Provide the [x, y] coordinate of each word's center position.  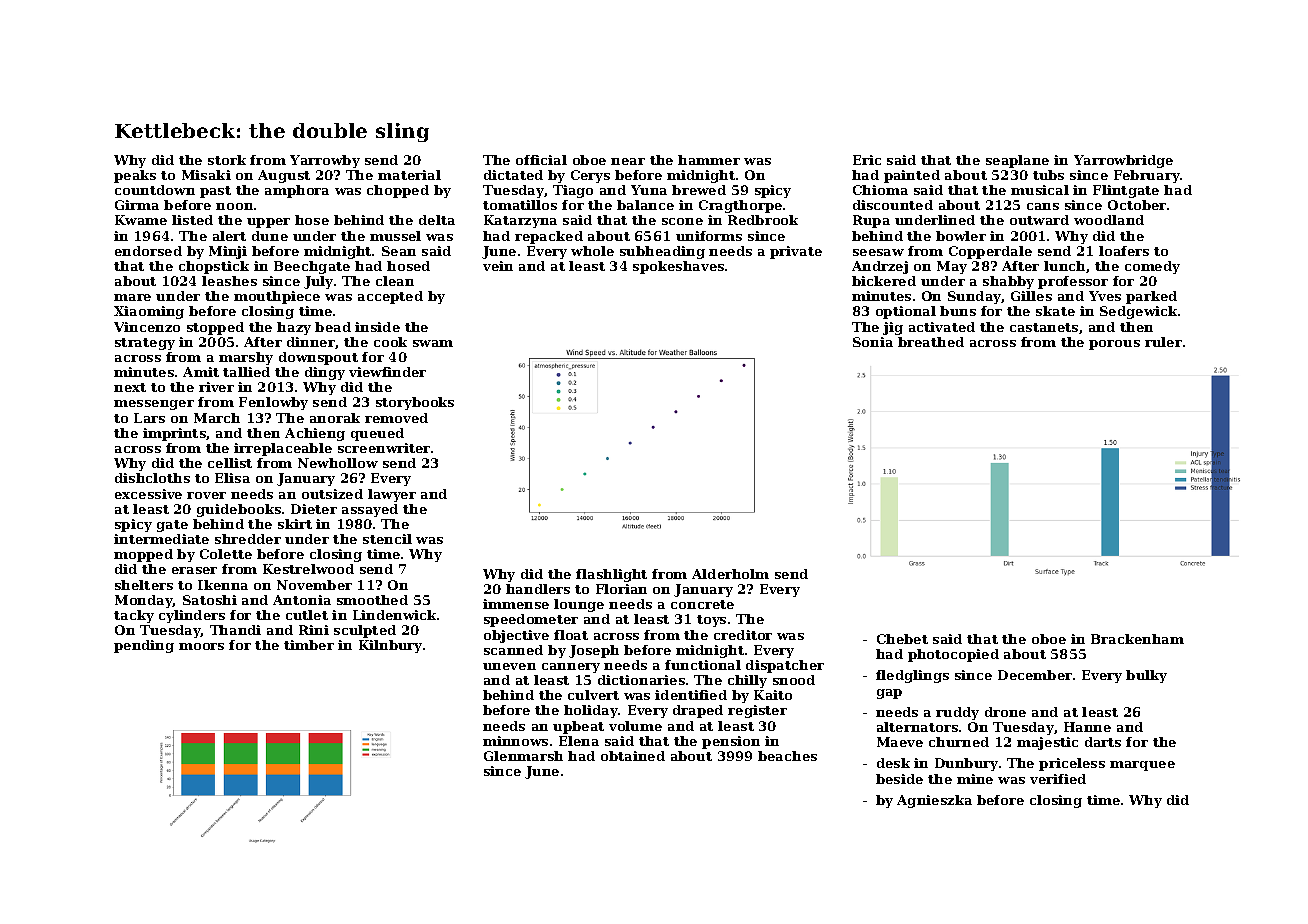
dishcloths [152, 478]
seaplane [1017, 161]
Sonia [873, 342]
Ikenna [223, 585]
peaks [135, 176]
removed [396, 418]
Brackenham [1137, 639]
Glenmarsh [523, 756]
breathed [931, 342]
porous [1114, 345]
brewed [699, 190]
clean [395, 281]
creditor [743, 635]
